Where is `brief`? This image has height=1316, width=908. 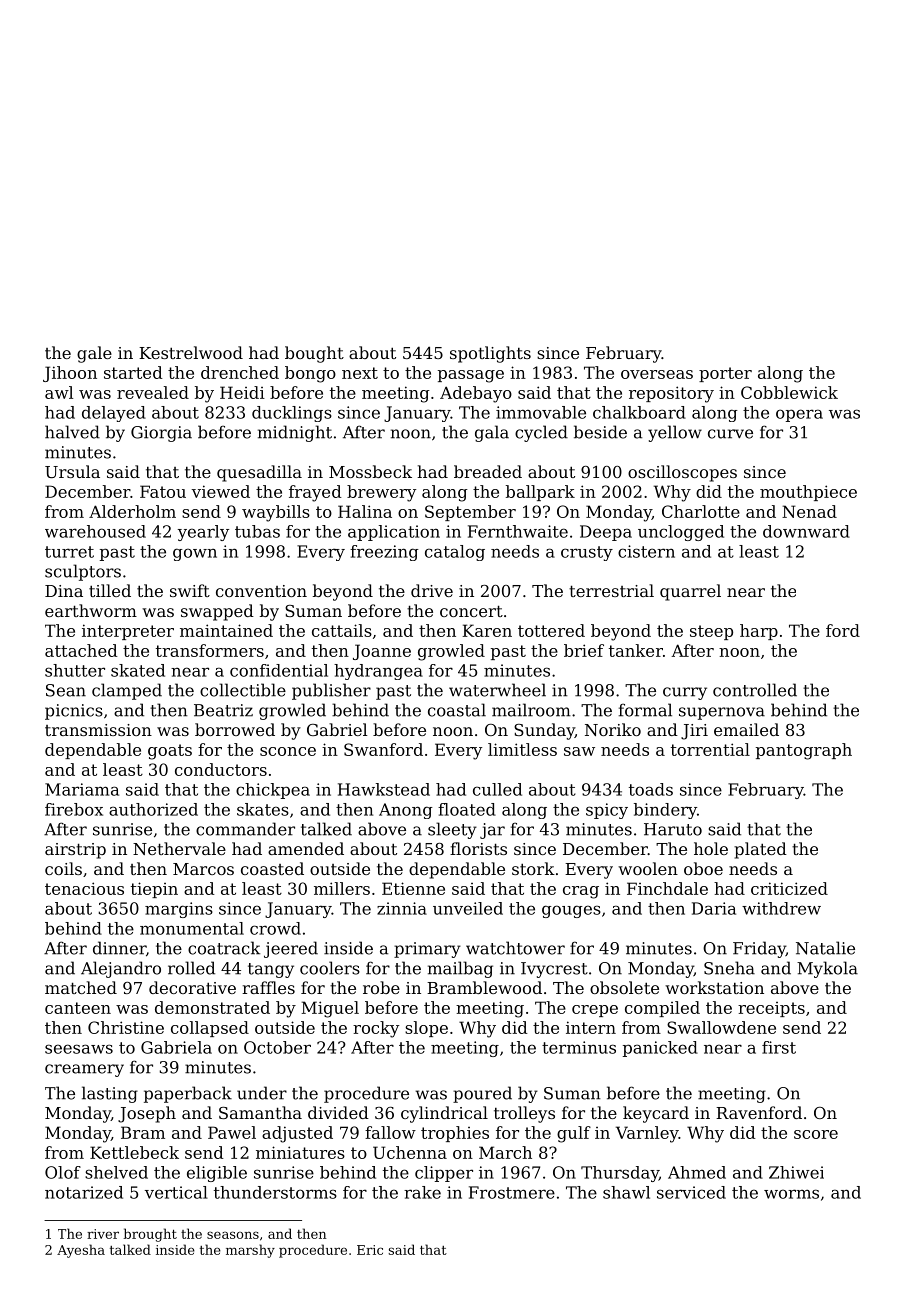
brief is located at coordinates (584, 650).
